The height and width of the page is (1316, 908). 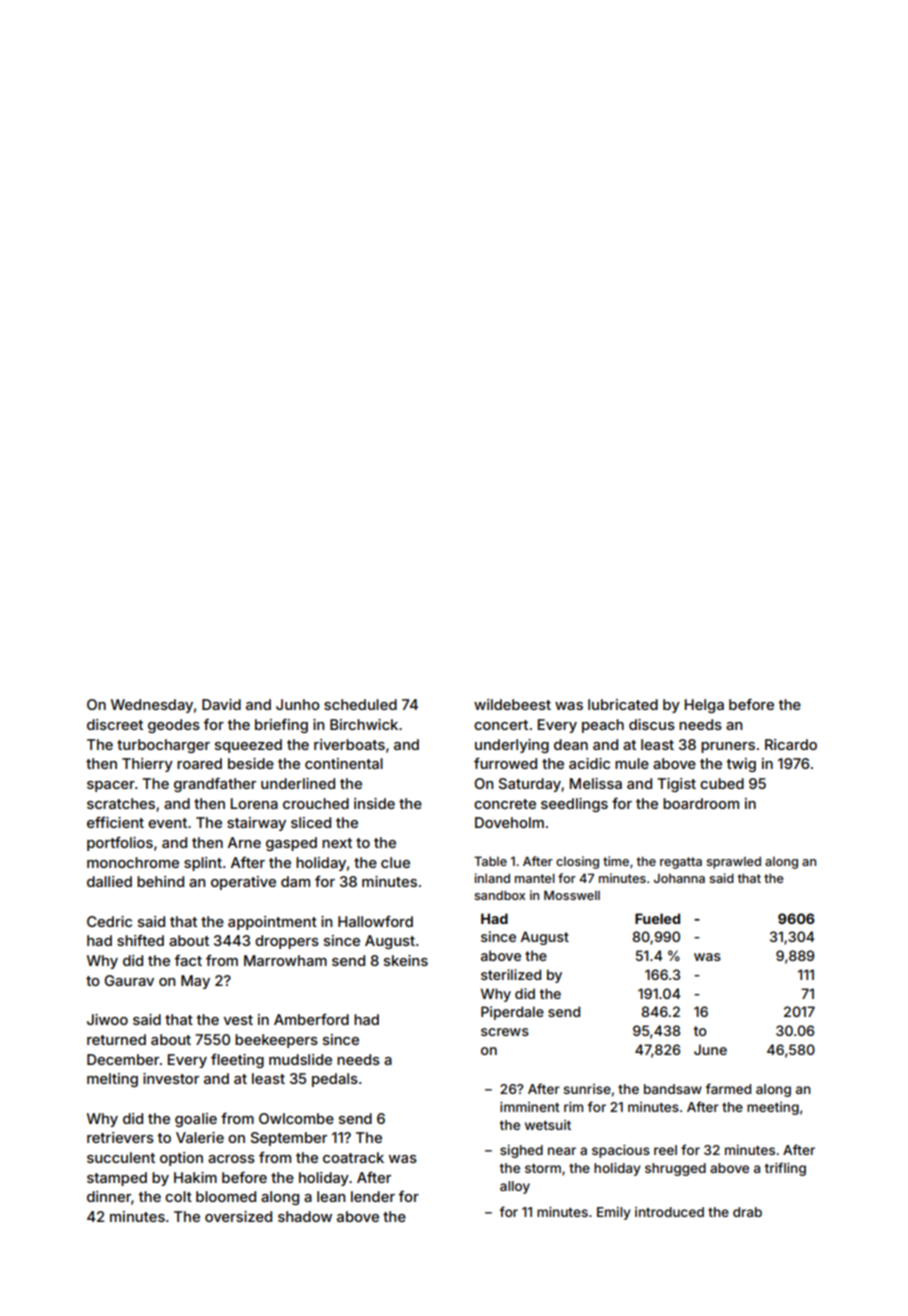 I want to click on Doveholm, so click(x=509, y=822).
